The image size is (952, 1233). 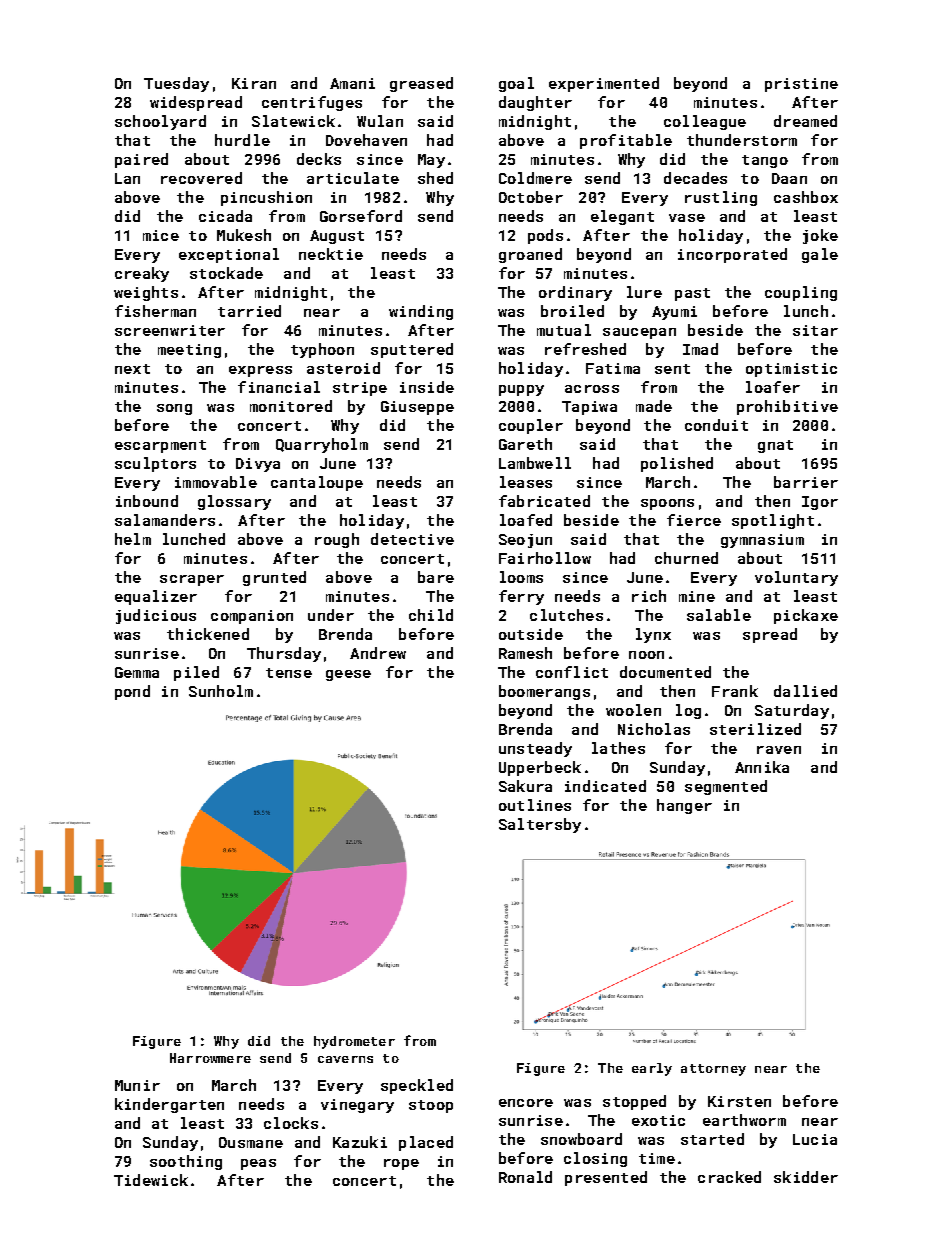 I want to click on inside, so click(x=427, y=387).
